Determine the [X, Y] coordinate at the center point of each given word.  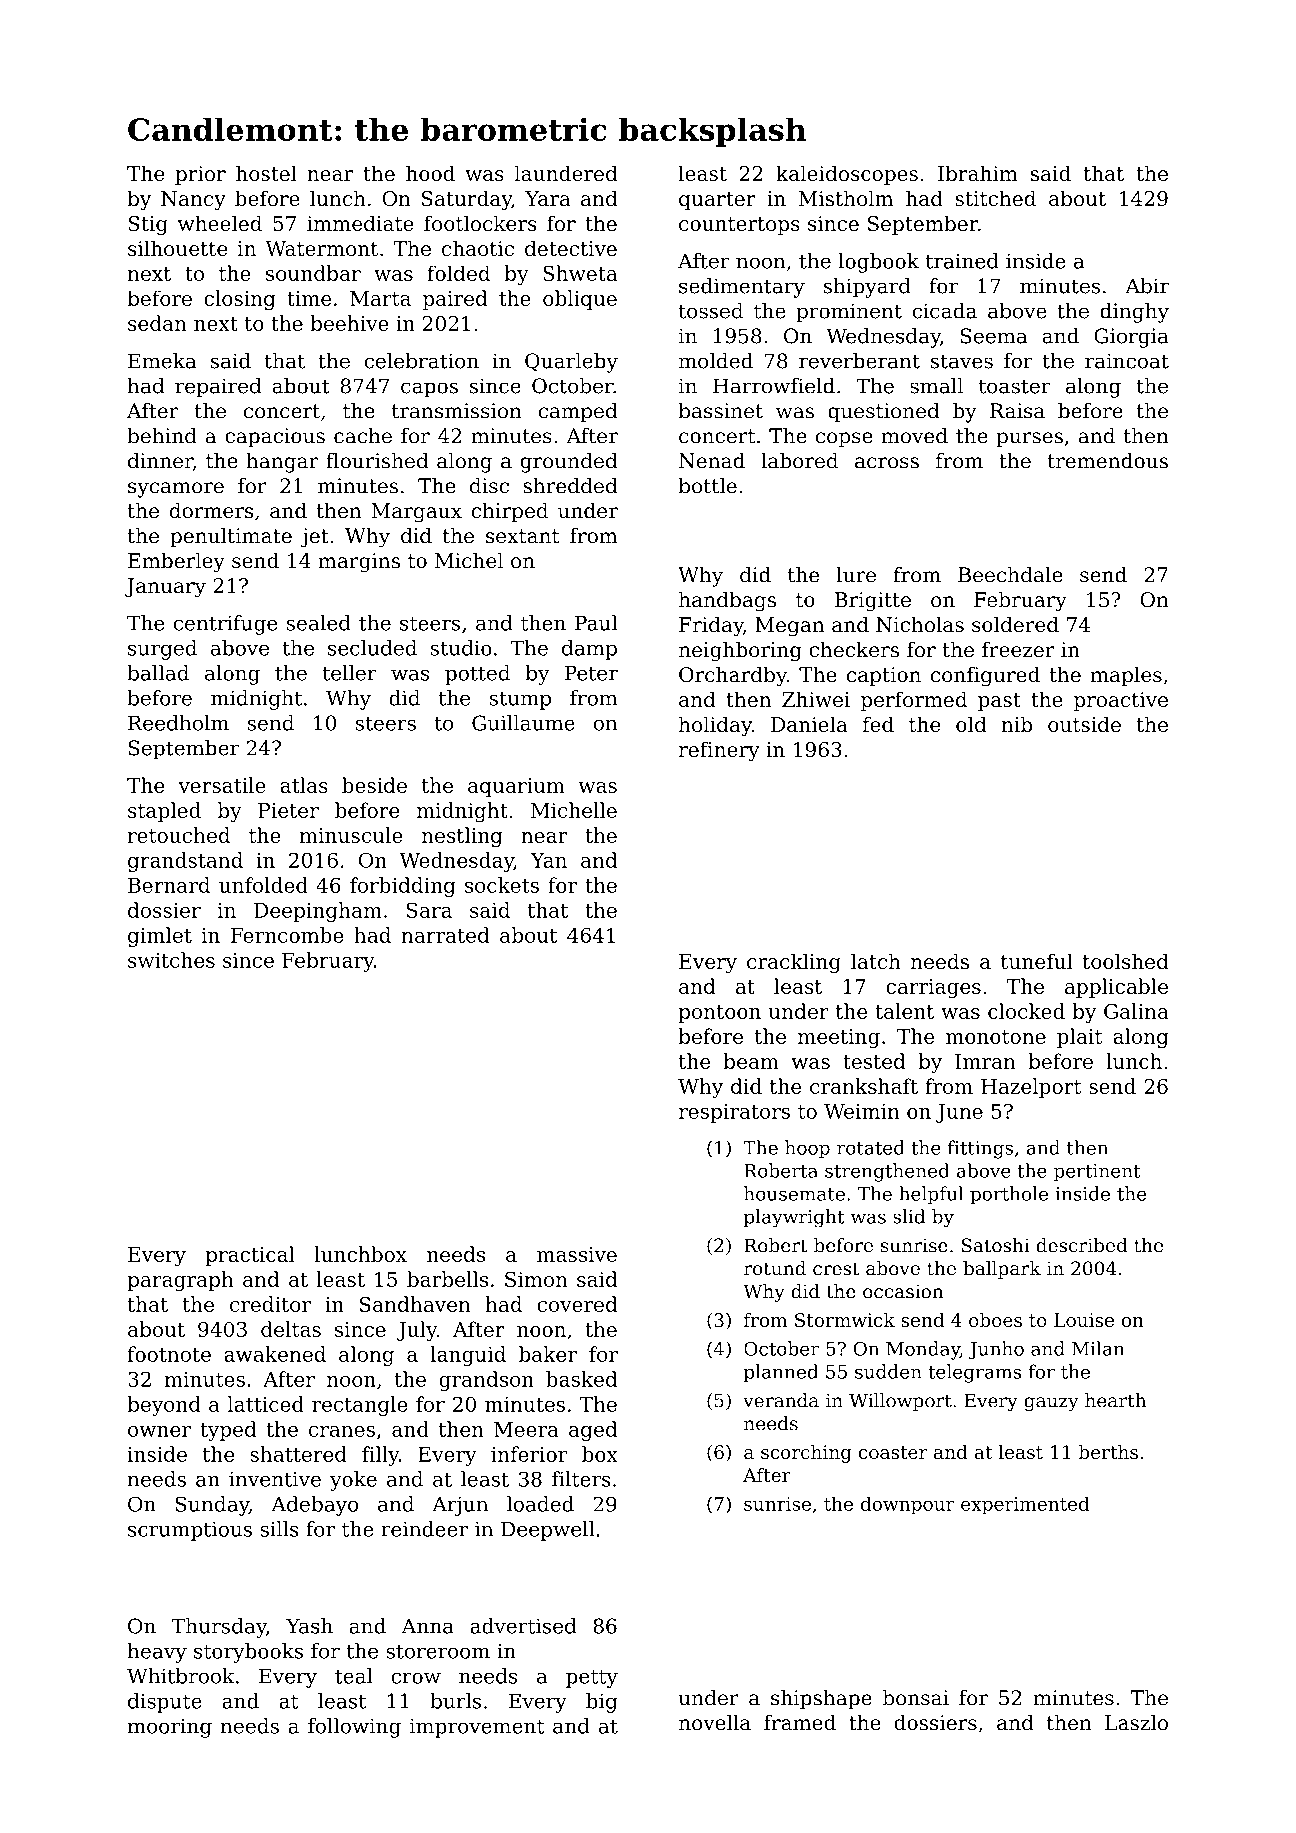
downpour [908, 1505]
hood [430, 173]
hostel [266, 173]
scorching [806, 1454]
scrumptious [190, 1531]
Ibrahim [978, 173]
